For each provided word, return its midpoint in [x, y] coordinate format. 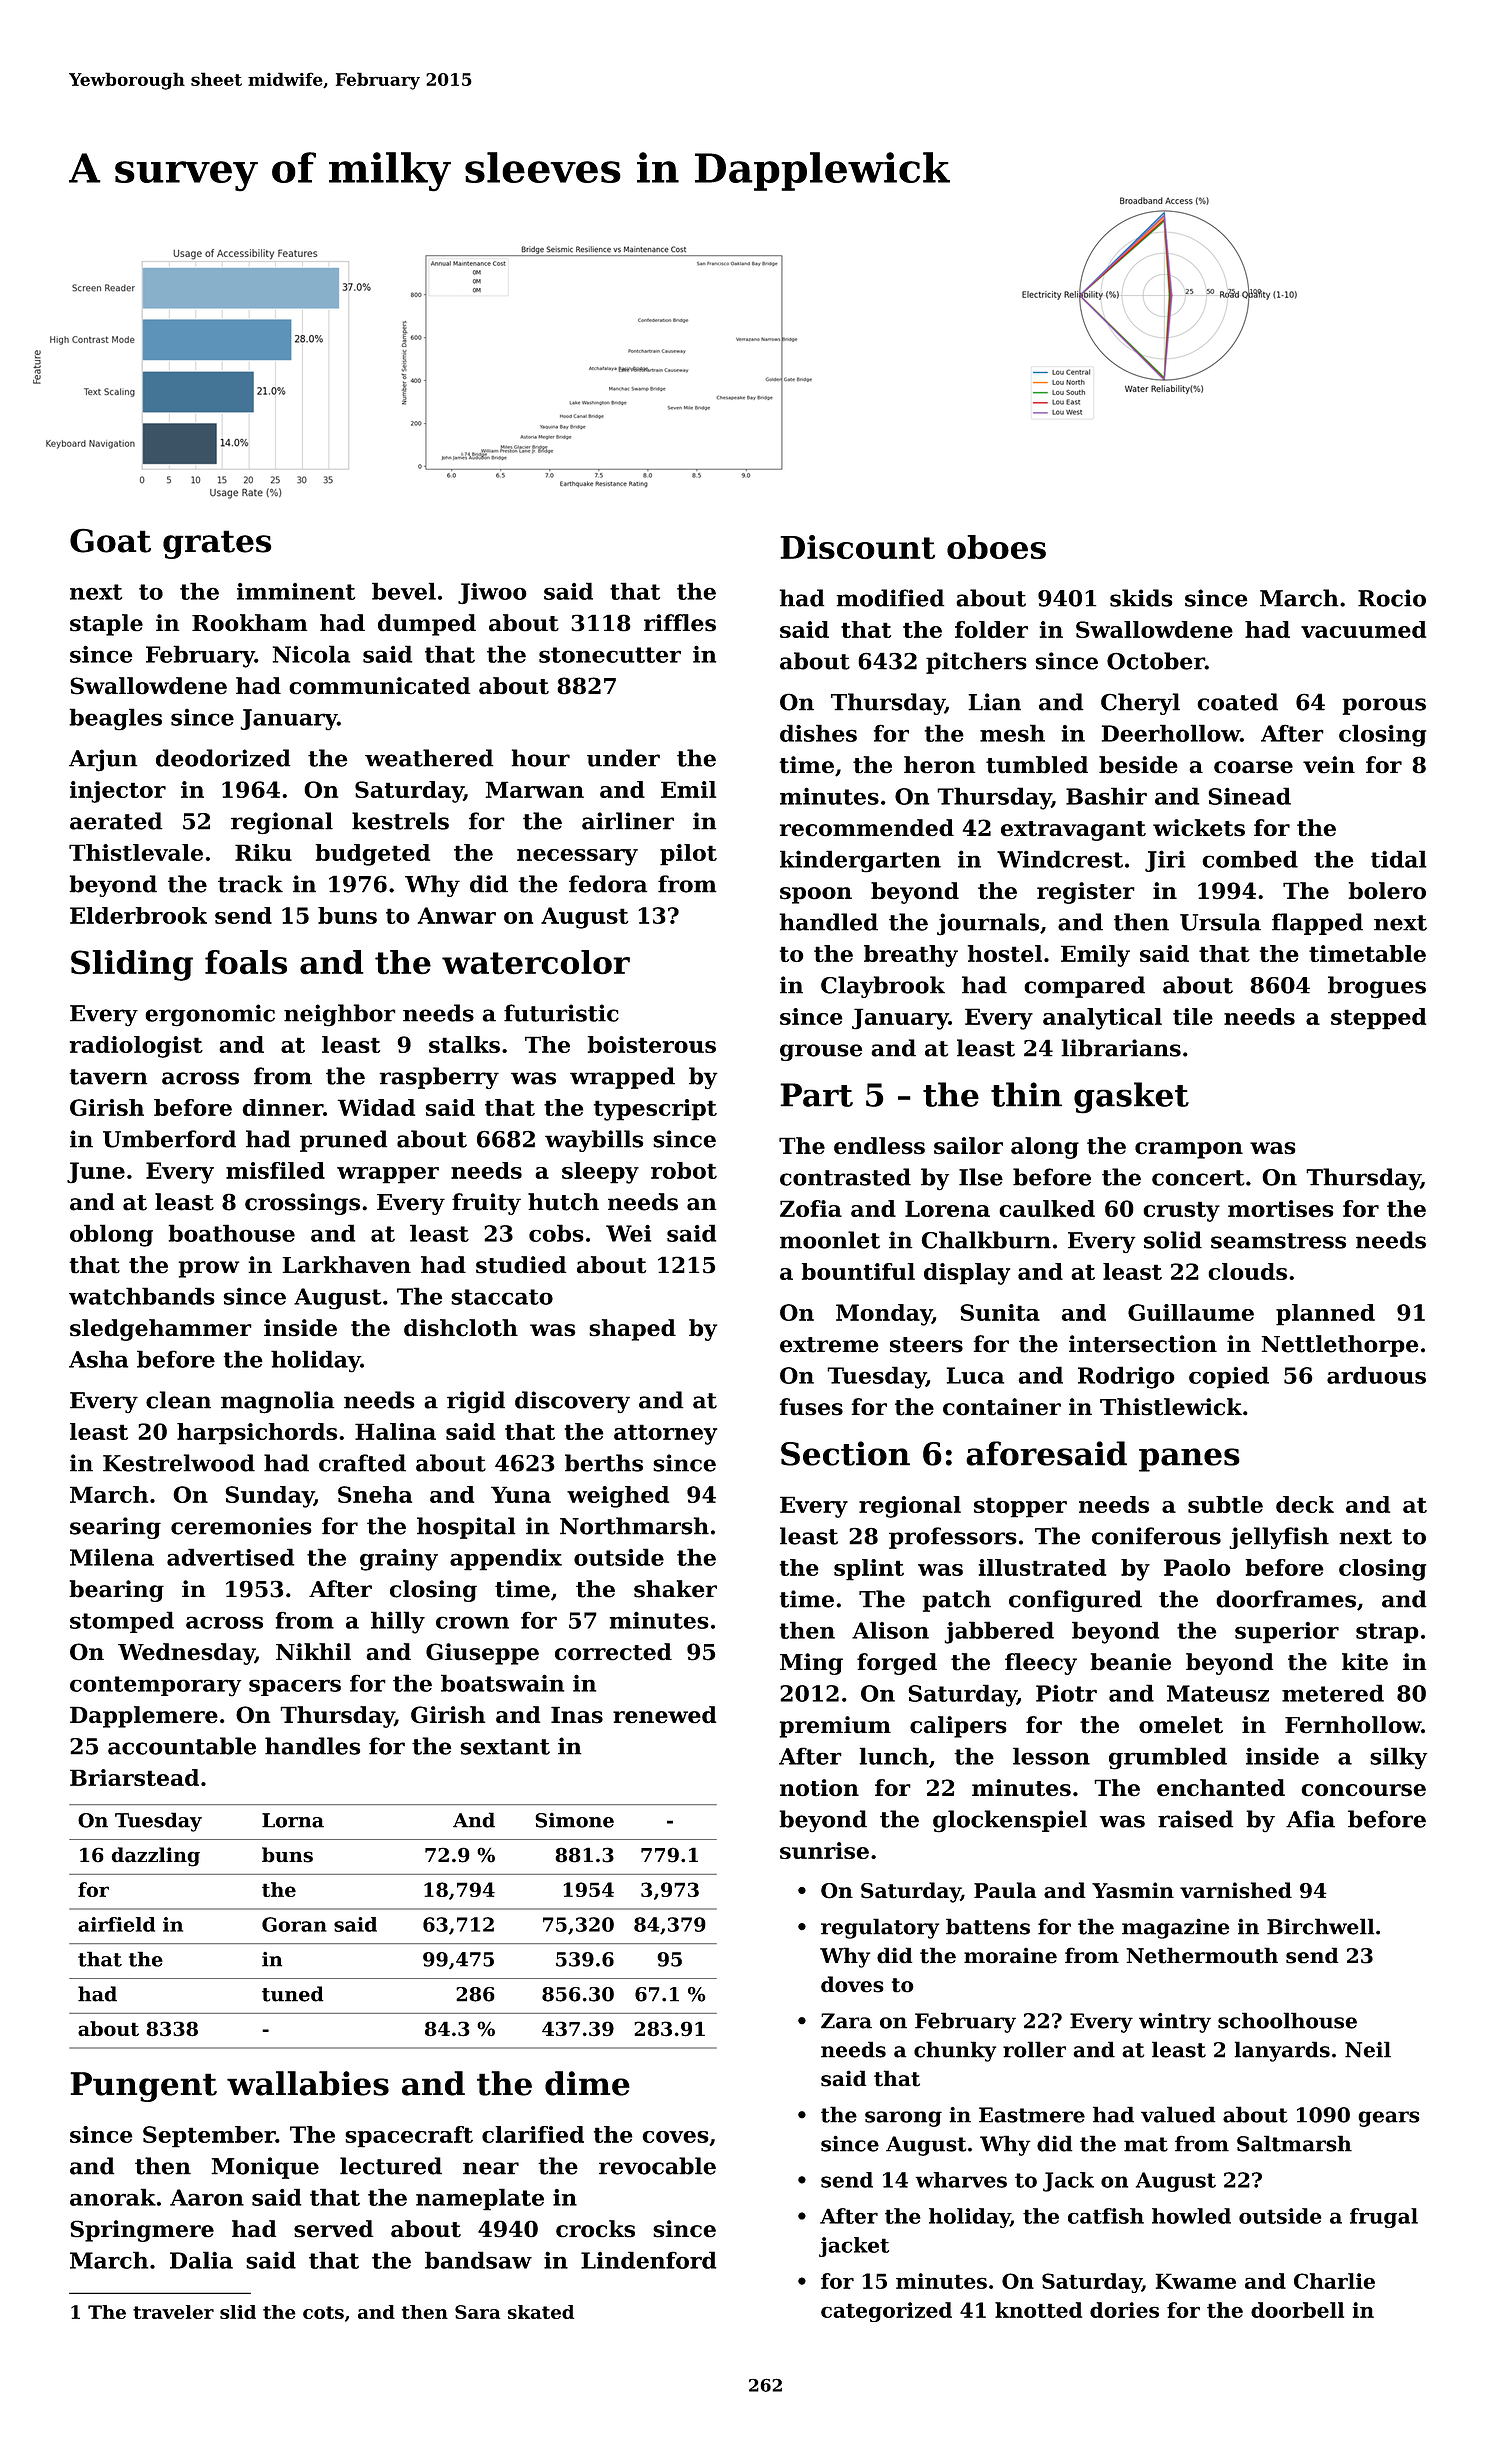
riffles [680, 623]
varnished [1236, 1890]
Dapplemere [144, 1717]
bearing [116, 1591]
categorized [886, 2312]
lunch [894, 1756]
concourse [1363, 1790]
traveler [173, 2312]
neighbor [340, 1015]
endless [879, 1146]
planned [1325, 1315]
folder [991, 629]
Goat [110, 541]
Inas [577, 1715]
